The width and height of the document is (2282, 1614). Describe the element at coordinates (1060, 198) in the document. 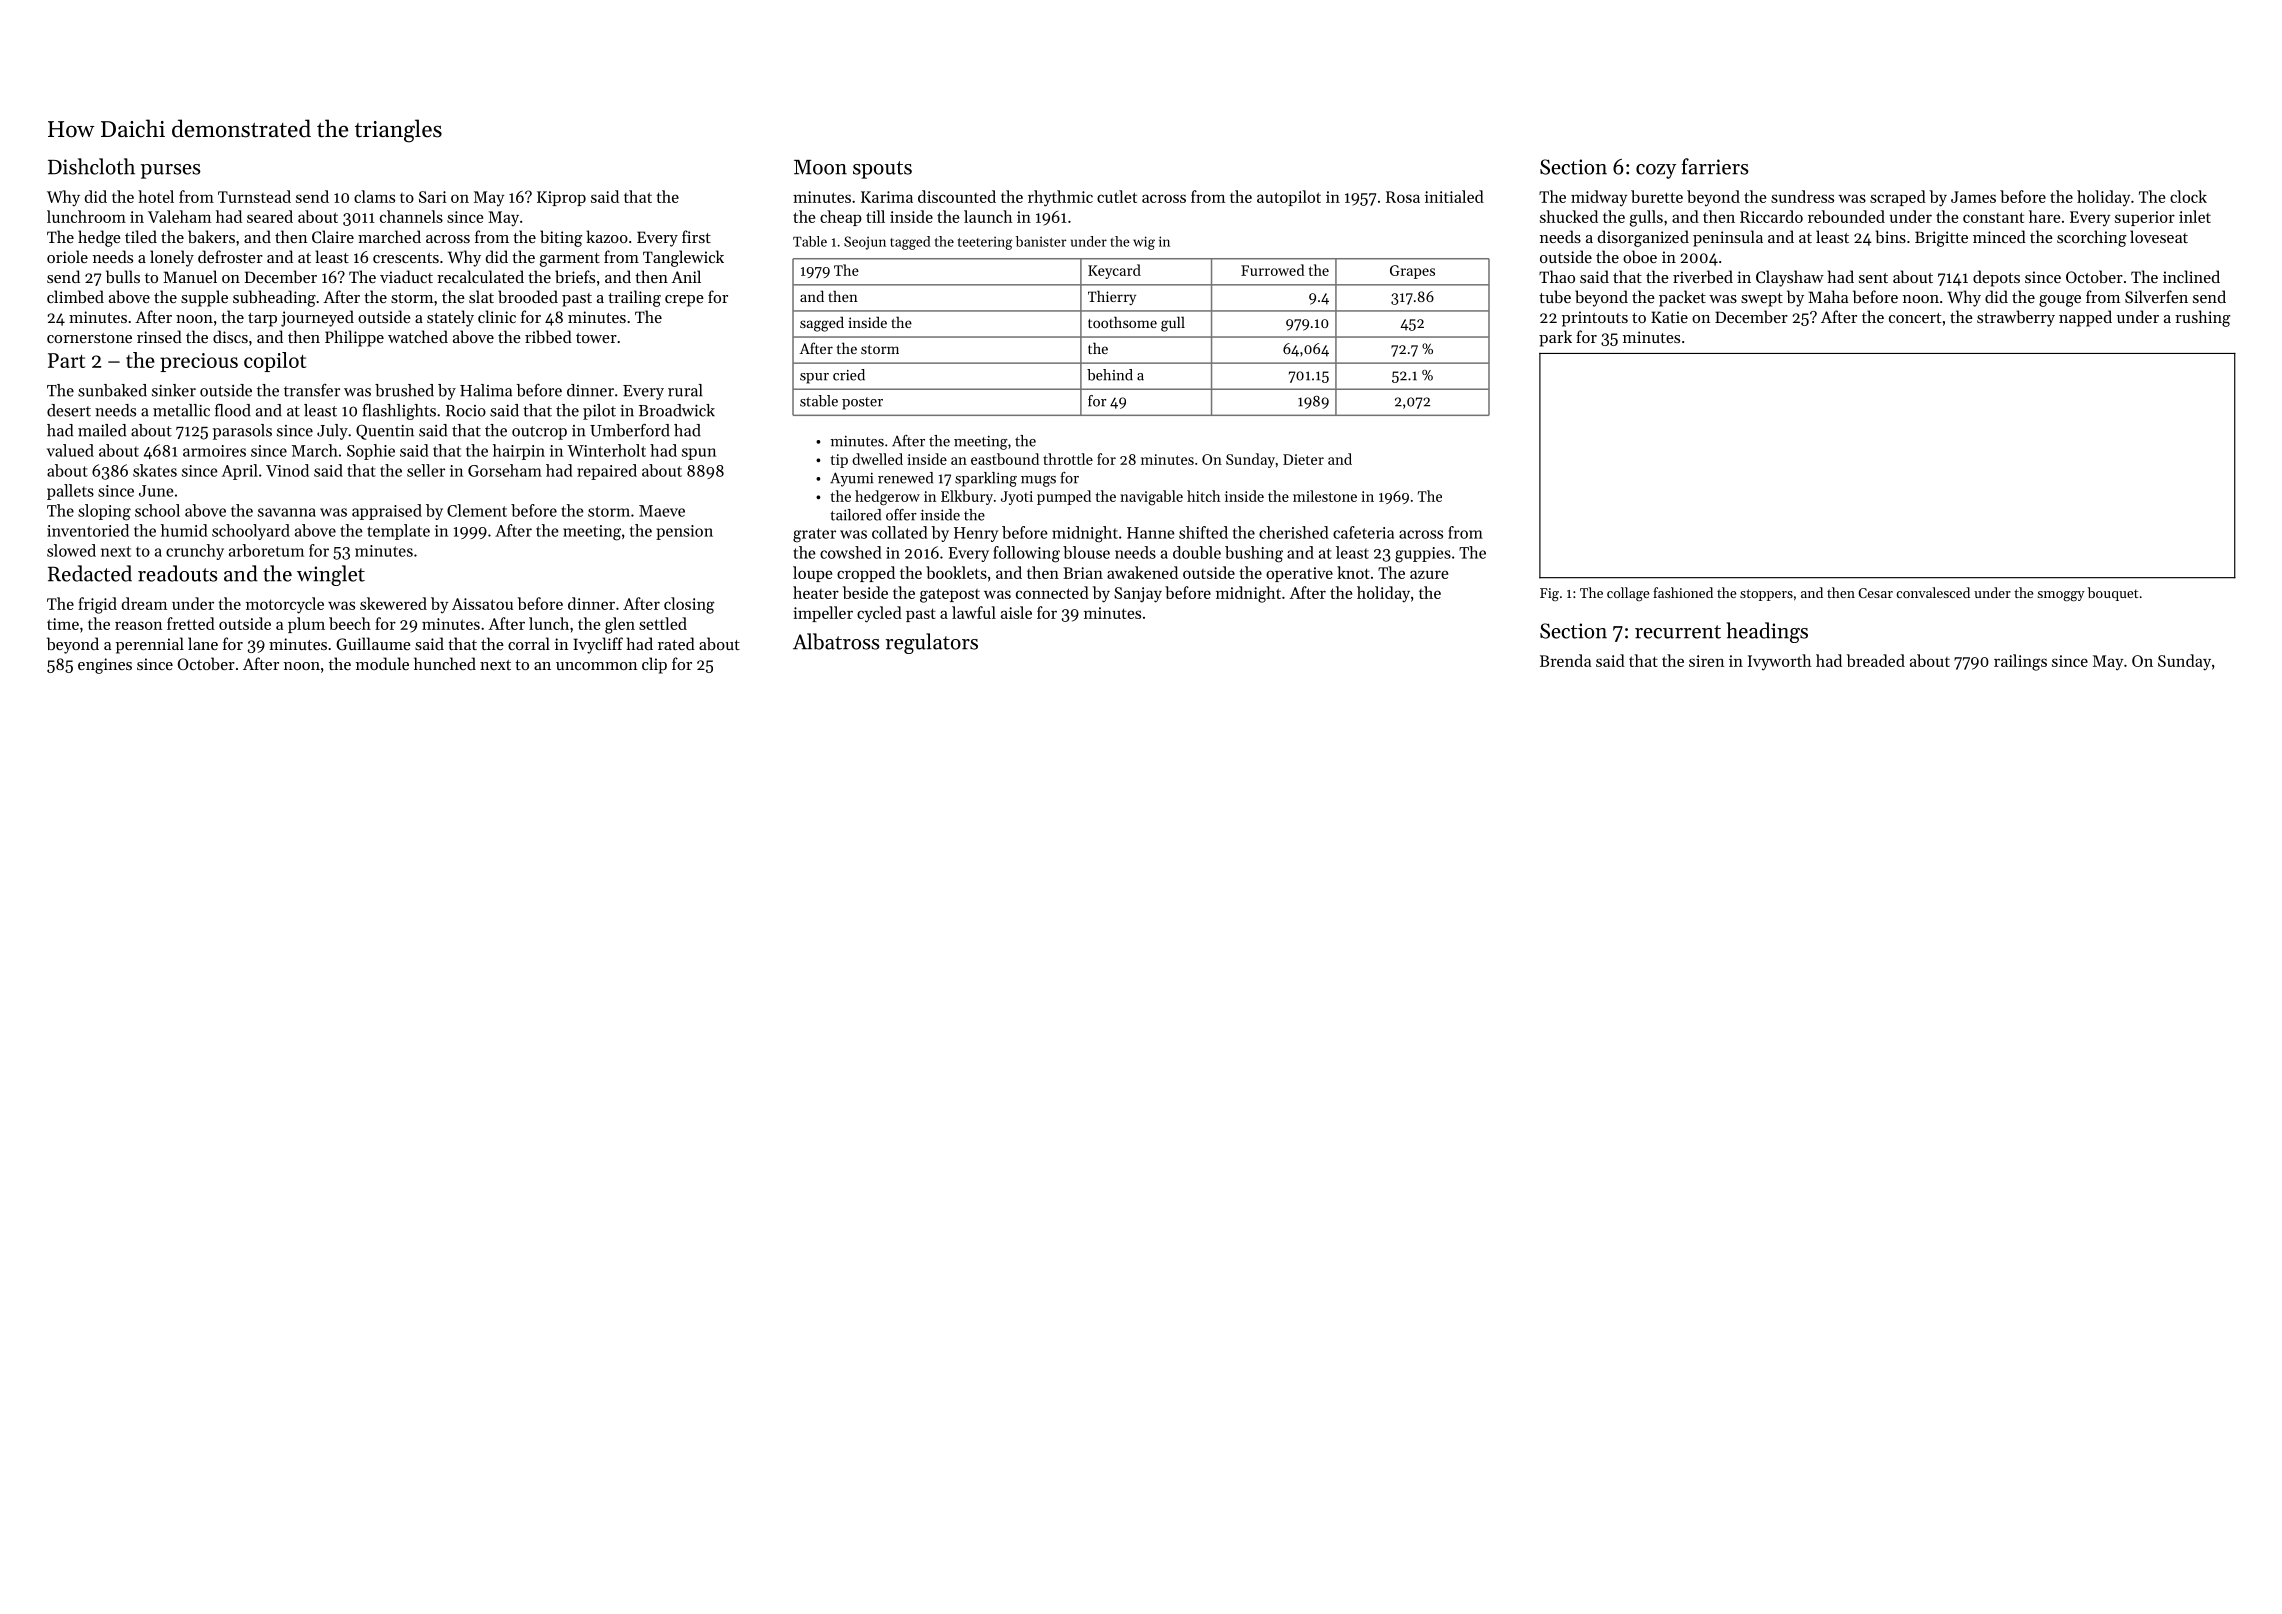

I see `rhythmic` at that location.
